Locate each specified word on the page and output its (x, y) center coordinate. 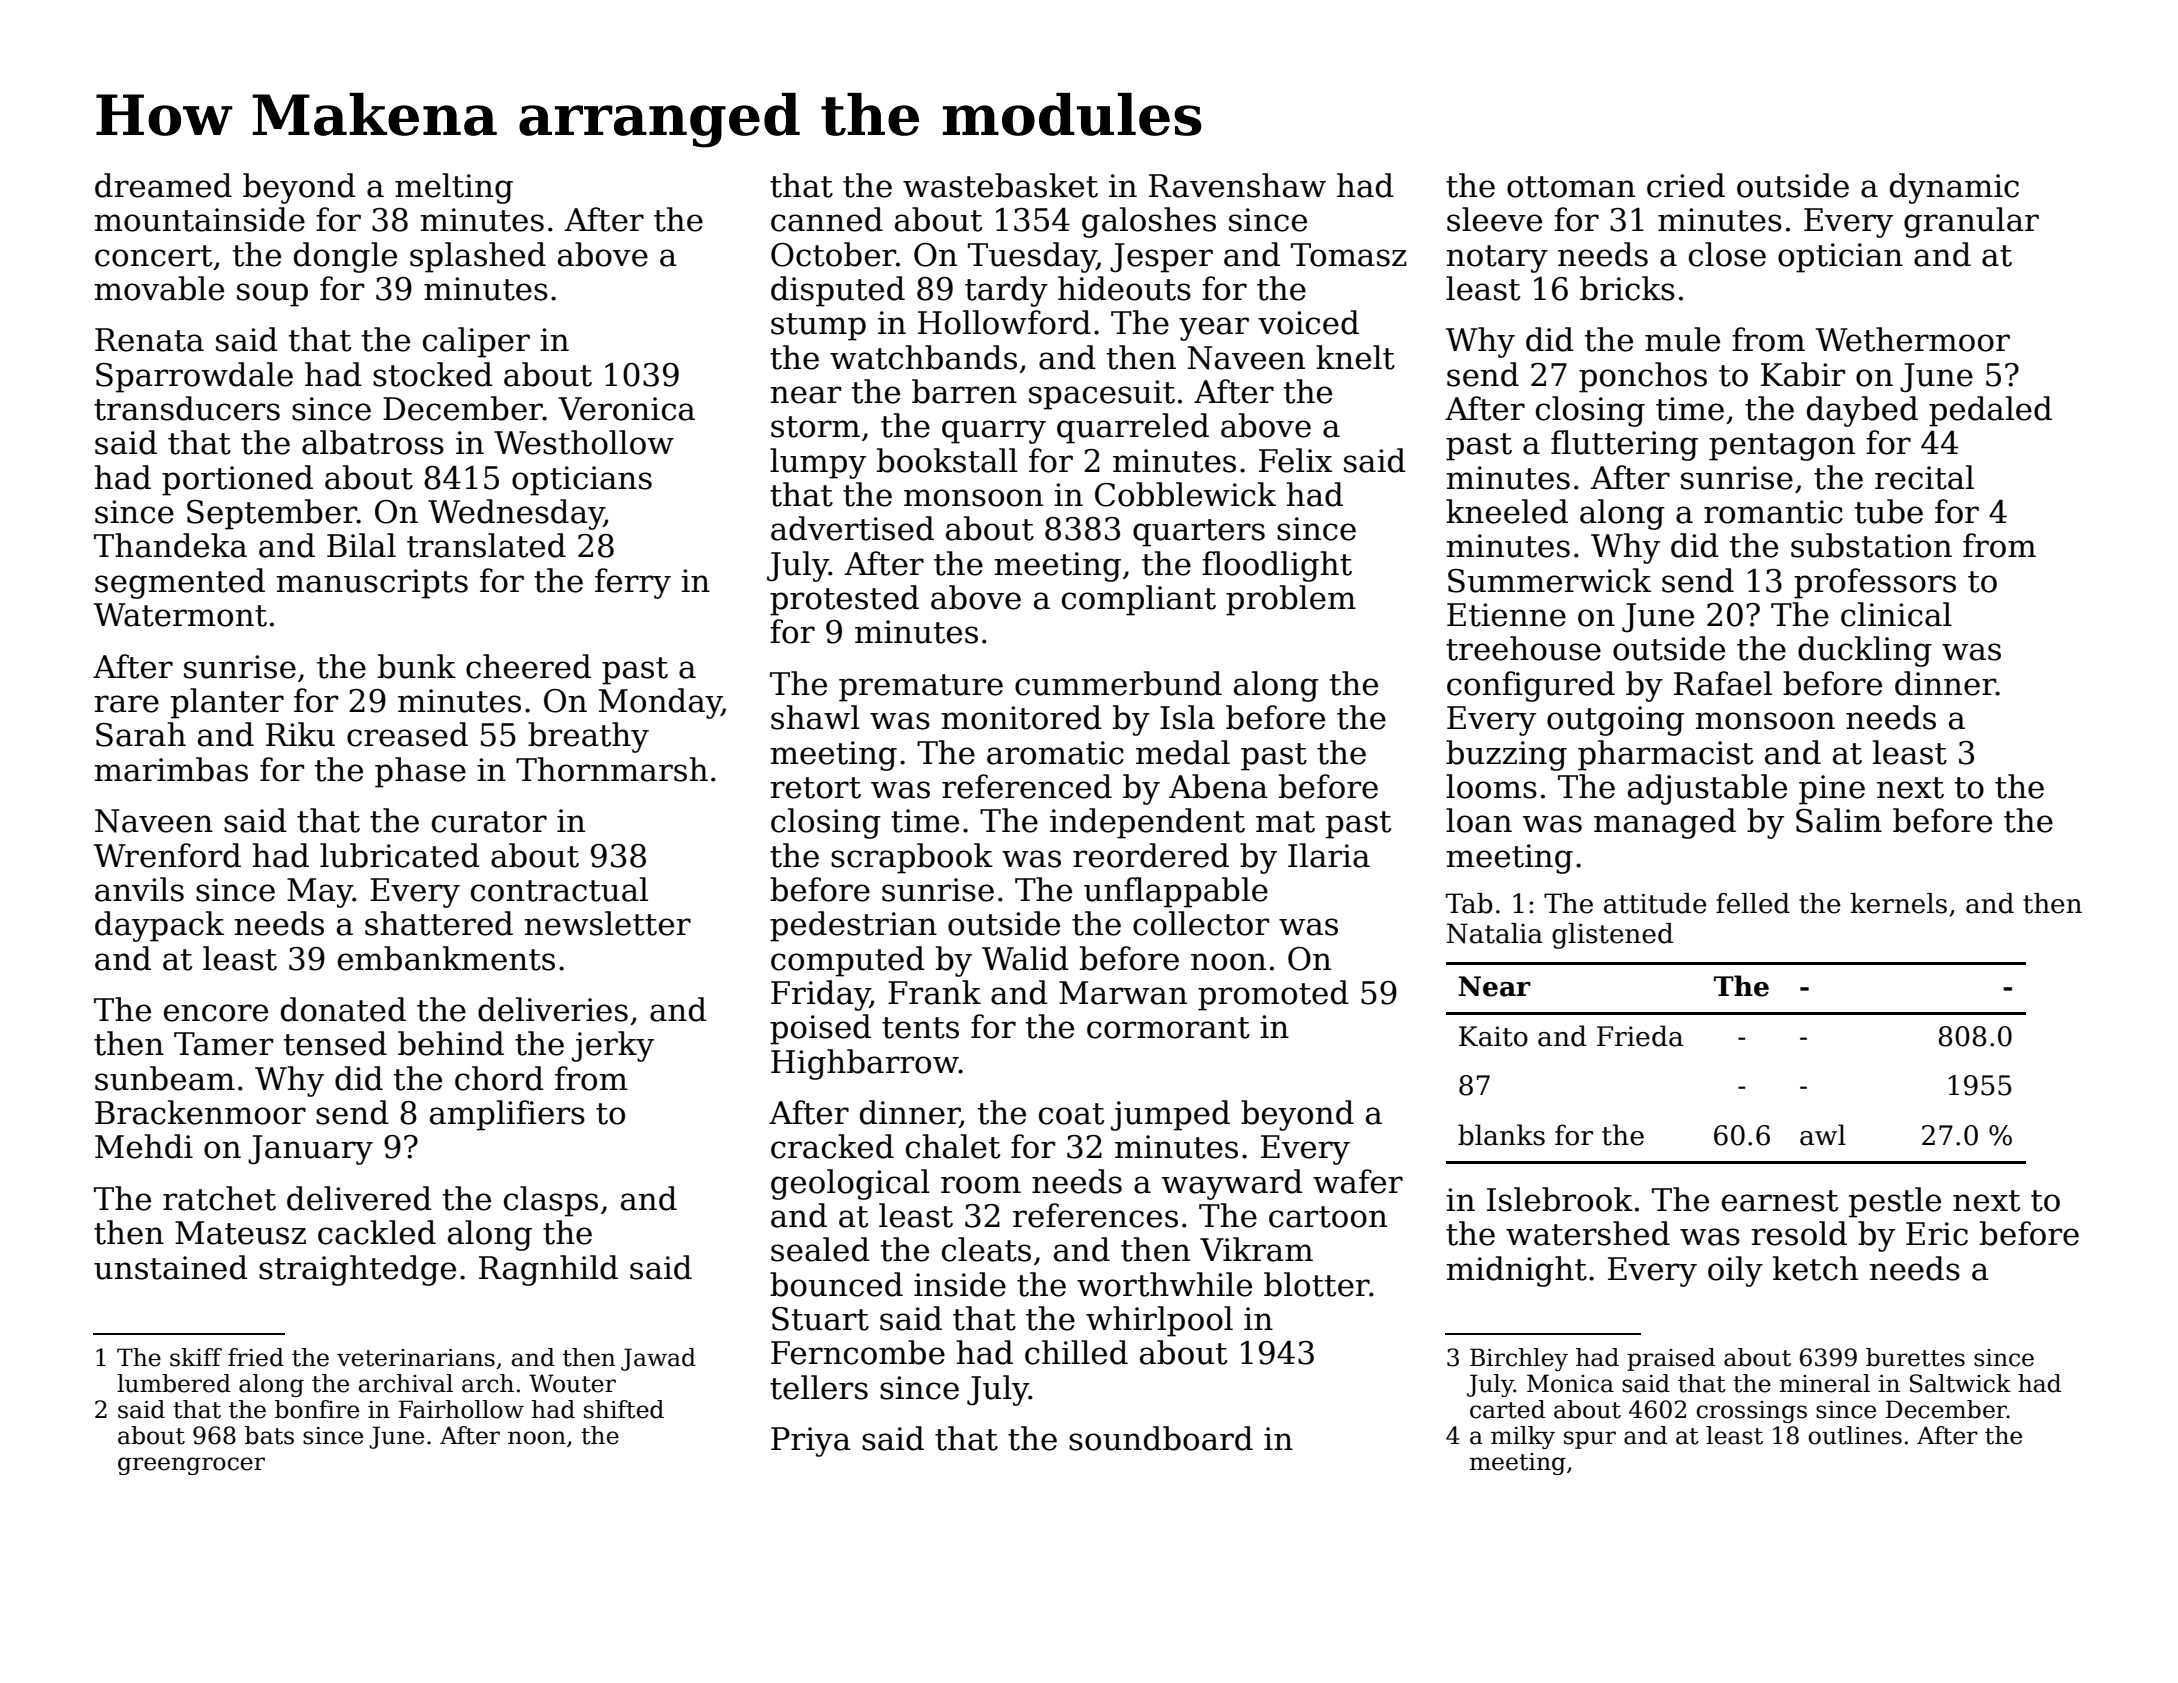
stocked (433, 374)
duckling (1865, 651)
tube (1889, 511)
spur (1590, 1440)
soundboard (1161, 1438)
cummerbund (1118, 683)
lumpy (818, 463)
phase (420, 772)
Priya (811, 1442)
